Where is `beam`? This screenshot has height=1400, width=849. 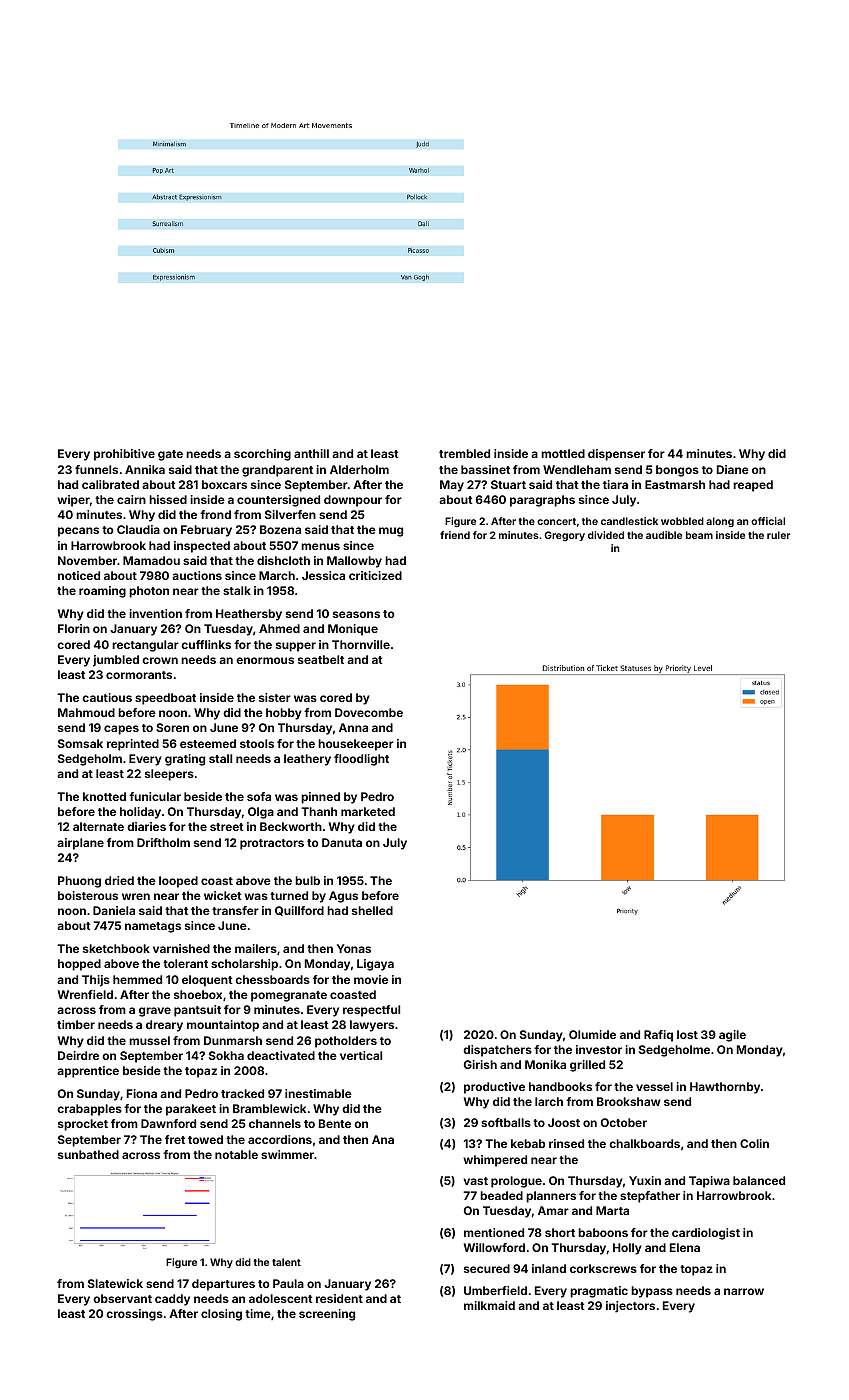
beam is located at coordinates (699, 535).
